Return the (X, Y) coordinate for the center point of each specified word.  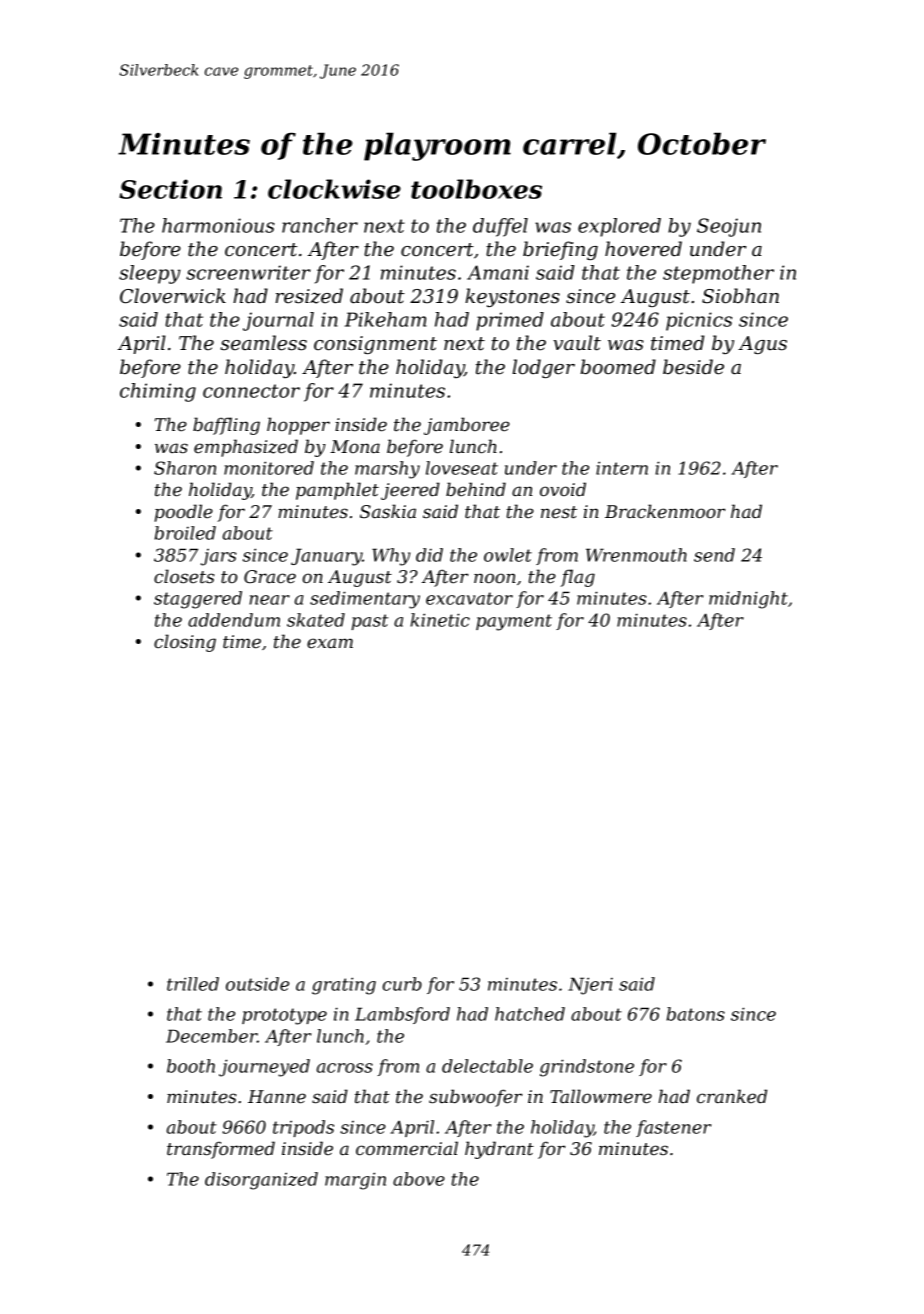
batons (696, 1014)
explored (619, 227)
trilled (193, 984)
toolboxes (476, 189)
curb (402, 984)
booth (191, 1066)
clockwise (334, 189)
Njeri (590, 986)
